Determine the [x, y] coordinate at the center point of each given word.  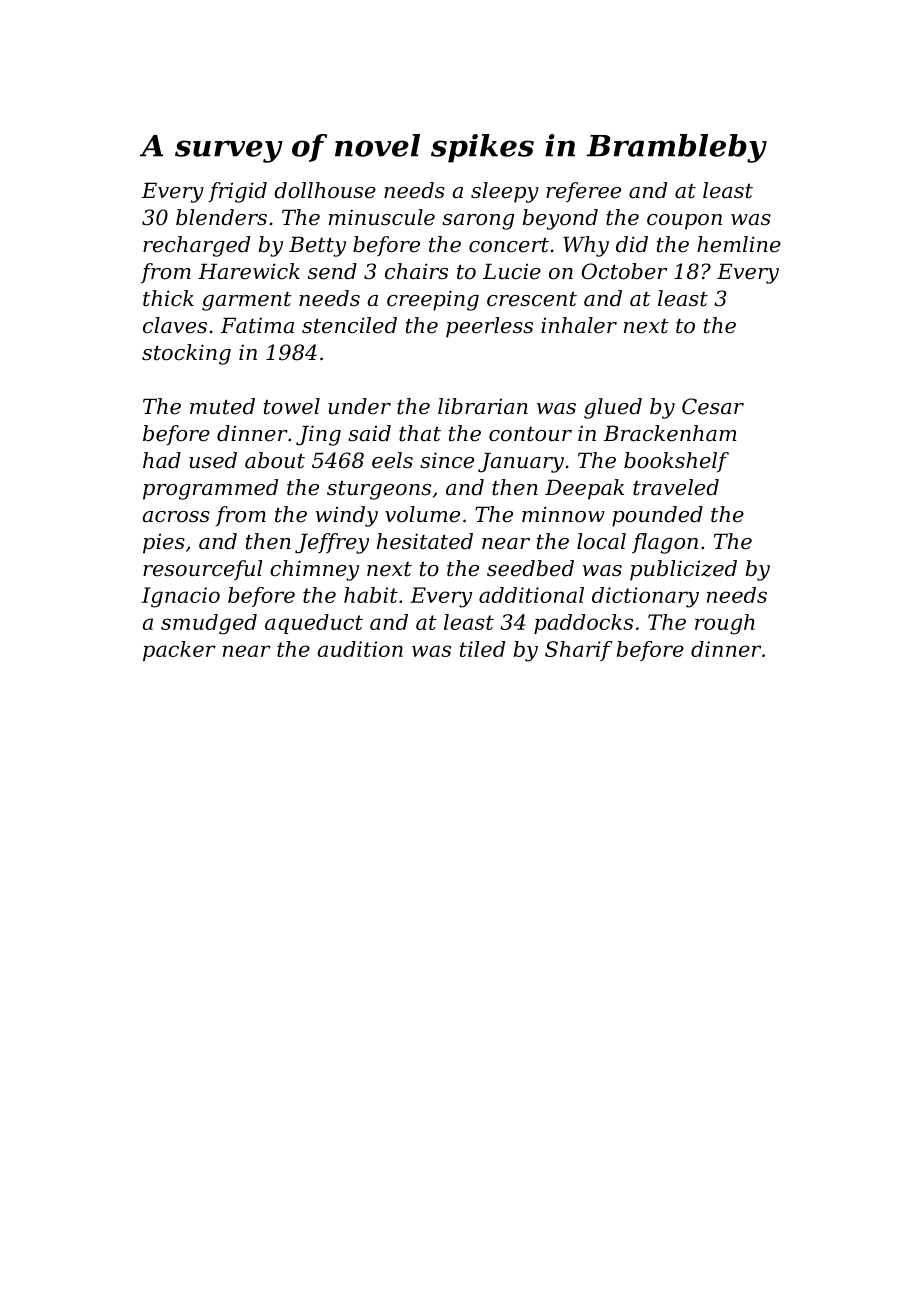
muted [222, 406]
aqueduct [314, 624]
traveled [676, 487]
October [624, 271]
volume [422, 514]
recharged [196, 246]
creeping [433, 300]
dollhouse [325, 190]
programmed [210, 489]
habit [371, 595]
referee [583, 192]
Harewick [249, 271]
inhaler [579, 325]
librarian [483, 406]
